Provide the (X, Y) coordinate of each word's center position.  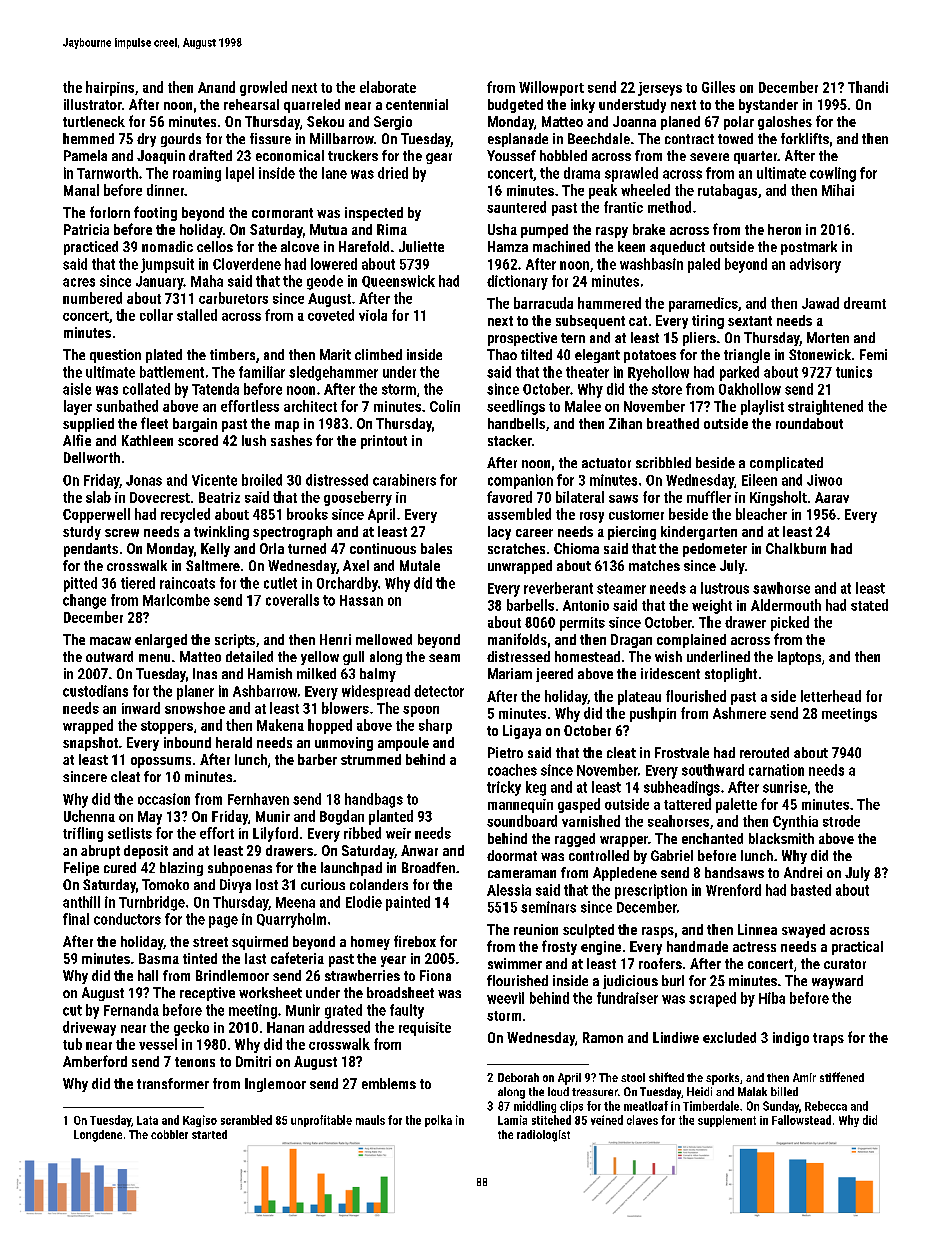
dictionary (517, 282)
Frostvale (682, 752)
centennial (417, 104)
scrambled (246, 1120)
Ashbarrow (265, 691)
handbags (374, 800)
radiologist (543, 1136)
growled (263, 88)
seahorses (678, 821)
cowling (833, 174)
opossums (161, 762)
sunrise (785, 787)
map (287, 426)
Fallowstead (801, 1120)
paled (704, 265)
